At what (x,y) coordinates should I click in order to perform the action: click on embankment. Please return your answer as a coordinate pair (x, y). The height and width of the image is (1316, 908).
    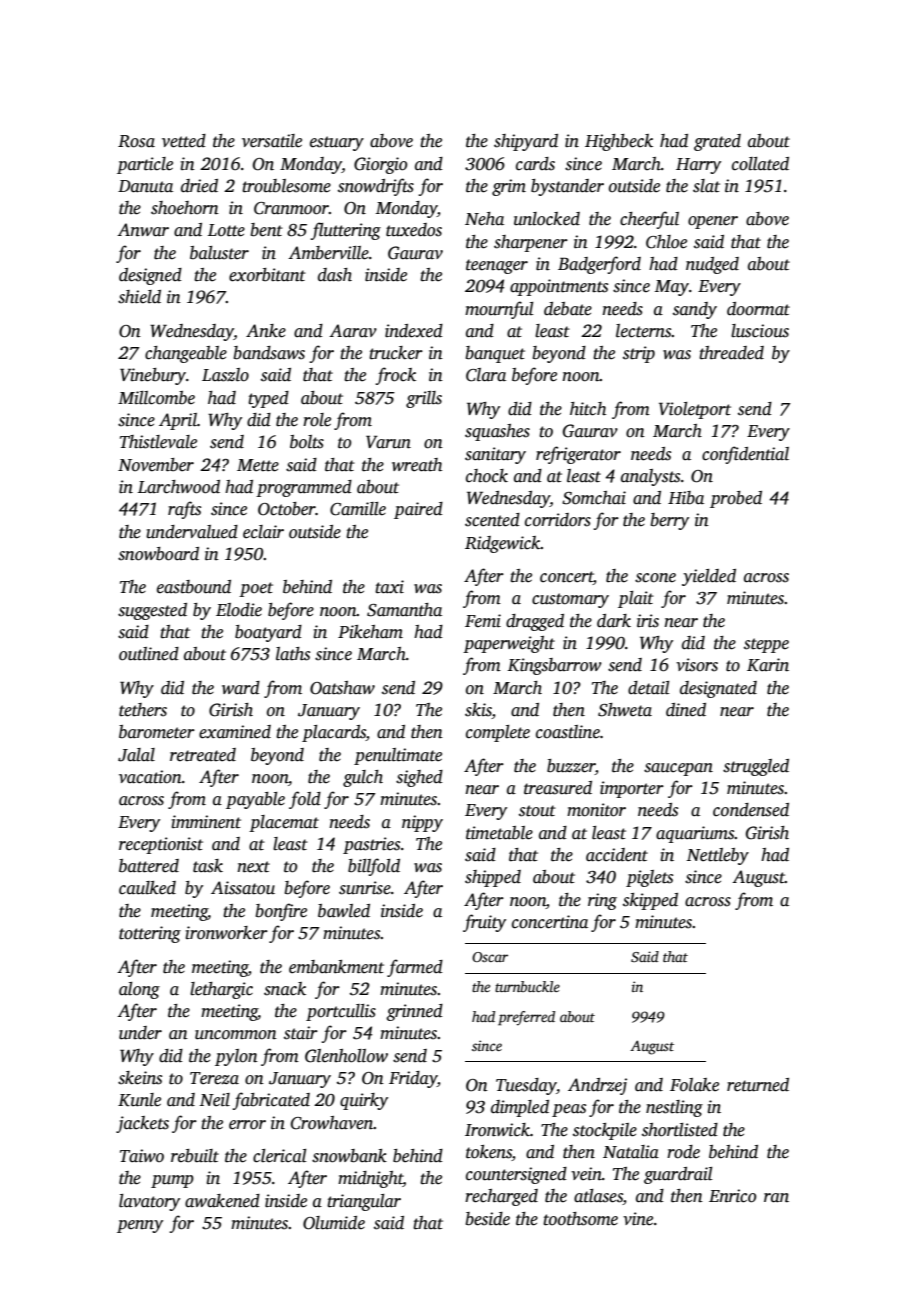
    Looking at the image, I should click on (336, 967).
